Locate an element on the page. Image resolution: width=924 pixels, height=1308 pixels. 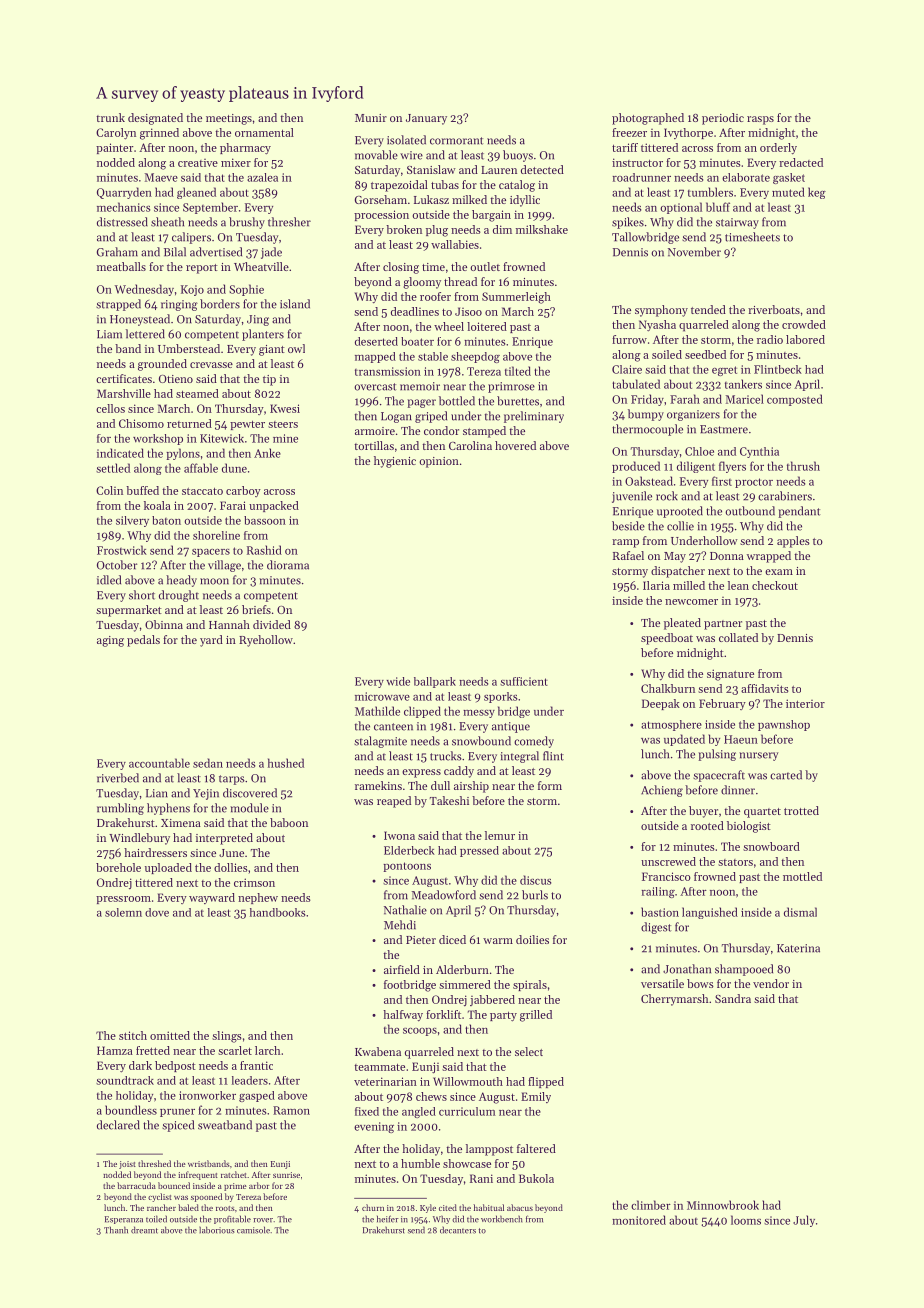
trucks is located at coordinates (446, 756).
